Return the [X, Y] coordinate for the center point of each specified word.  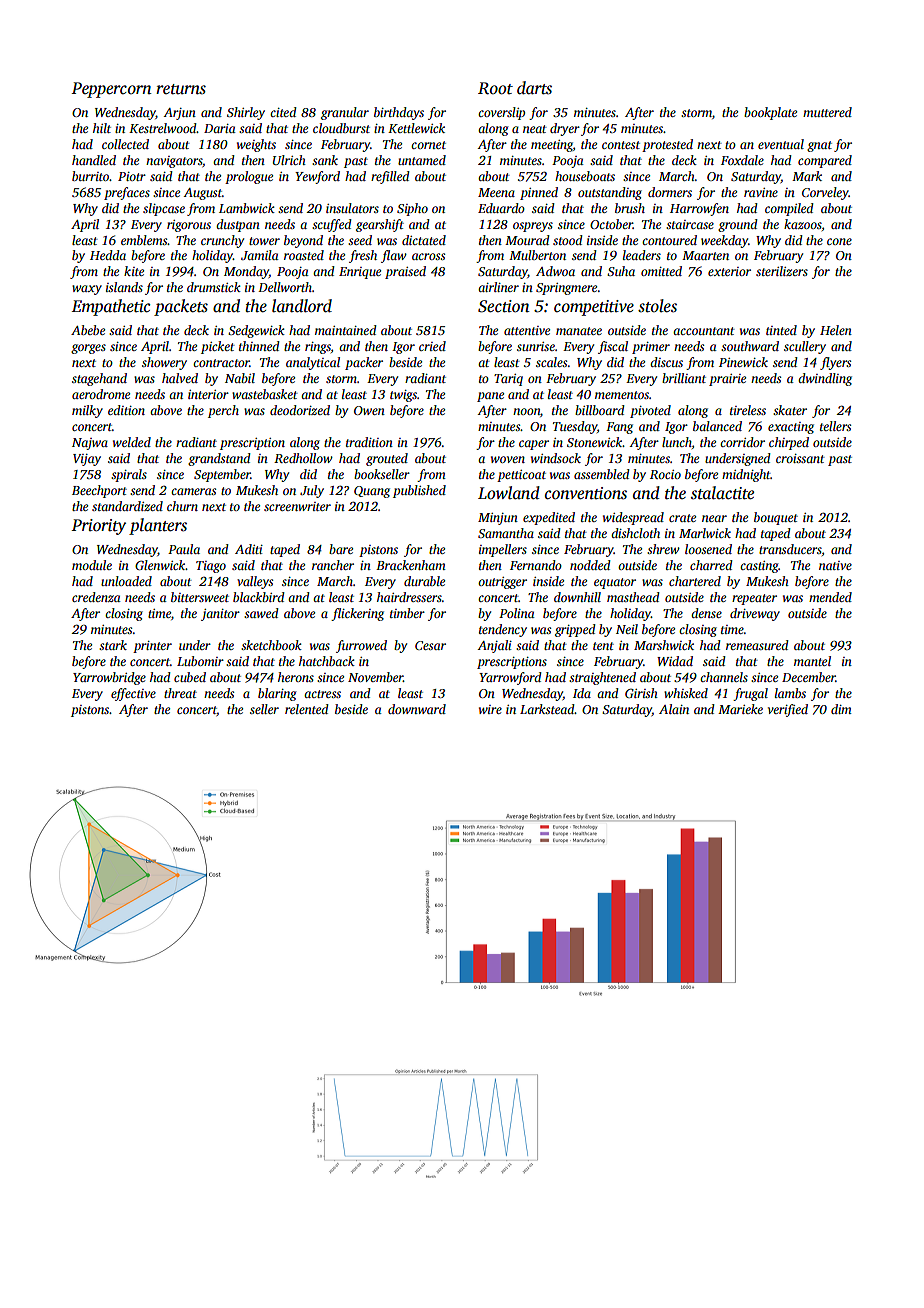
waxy [87, 290]
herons [296, 677]
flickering [357, 614]
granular [345, 113]
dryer [565, 129]
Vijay [87, 460]
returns [181, 89]
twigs [403, 396]
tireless [748, 410]
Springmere [566, 289]
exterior [729, 271]
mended [830, 597]
